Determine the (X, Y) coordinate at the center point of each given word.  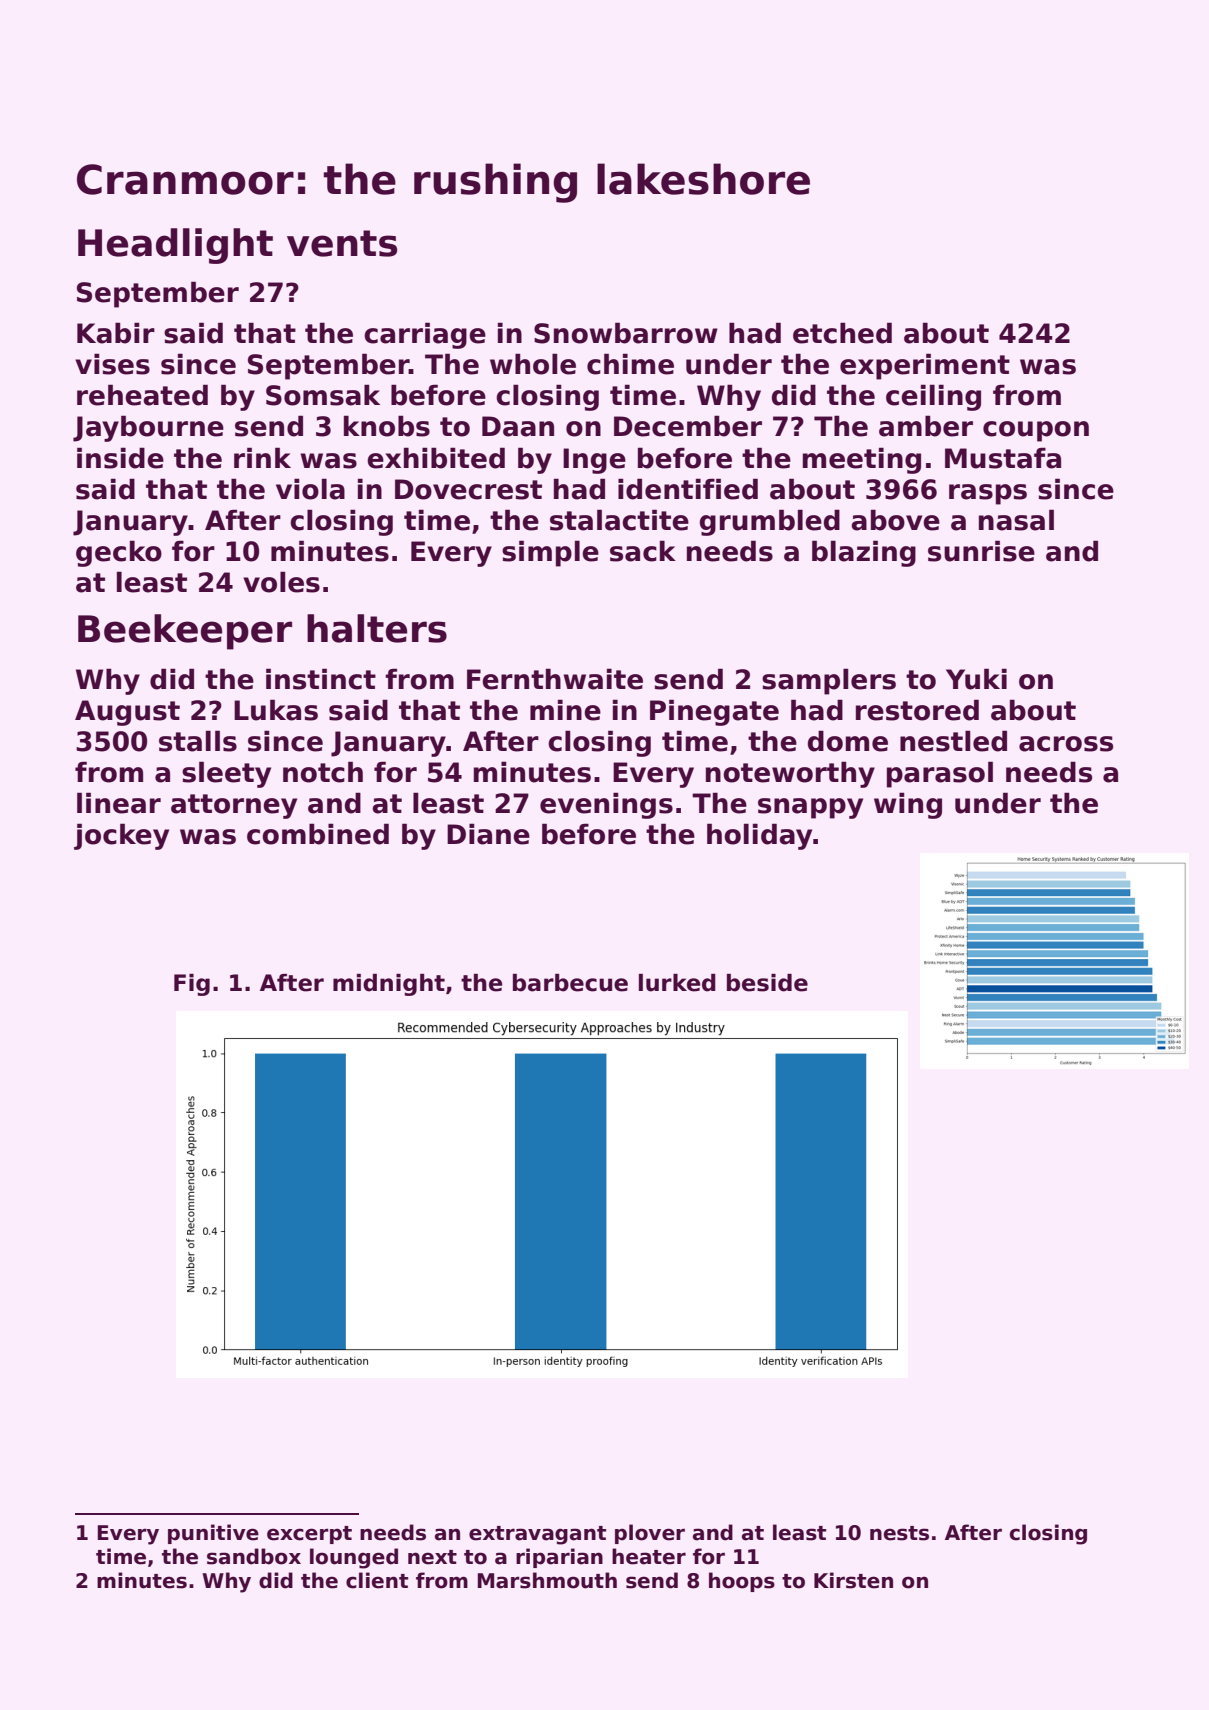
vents (342, 243)
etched (842, 333)
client (377, 1580)
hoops (742, 1582)
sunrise (981, 551)
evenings (606, 805)
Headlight (175, 246)
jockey (121, 836)
